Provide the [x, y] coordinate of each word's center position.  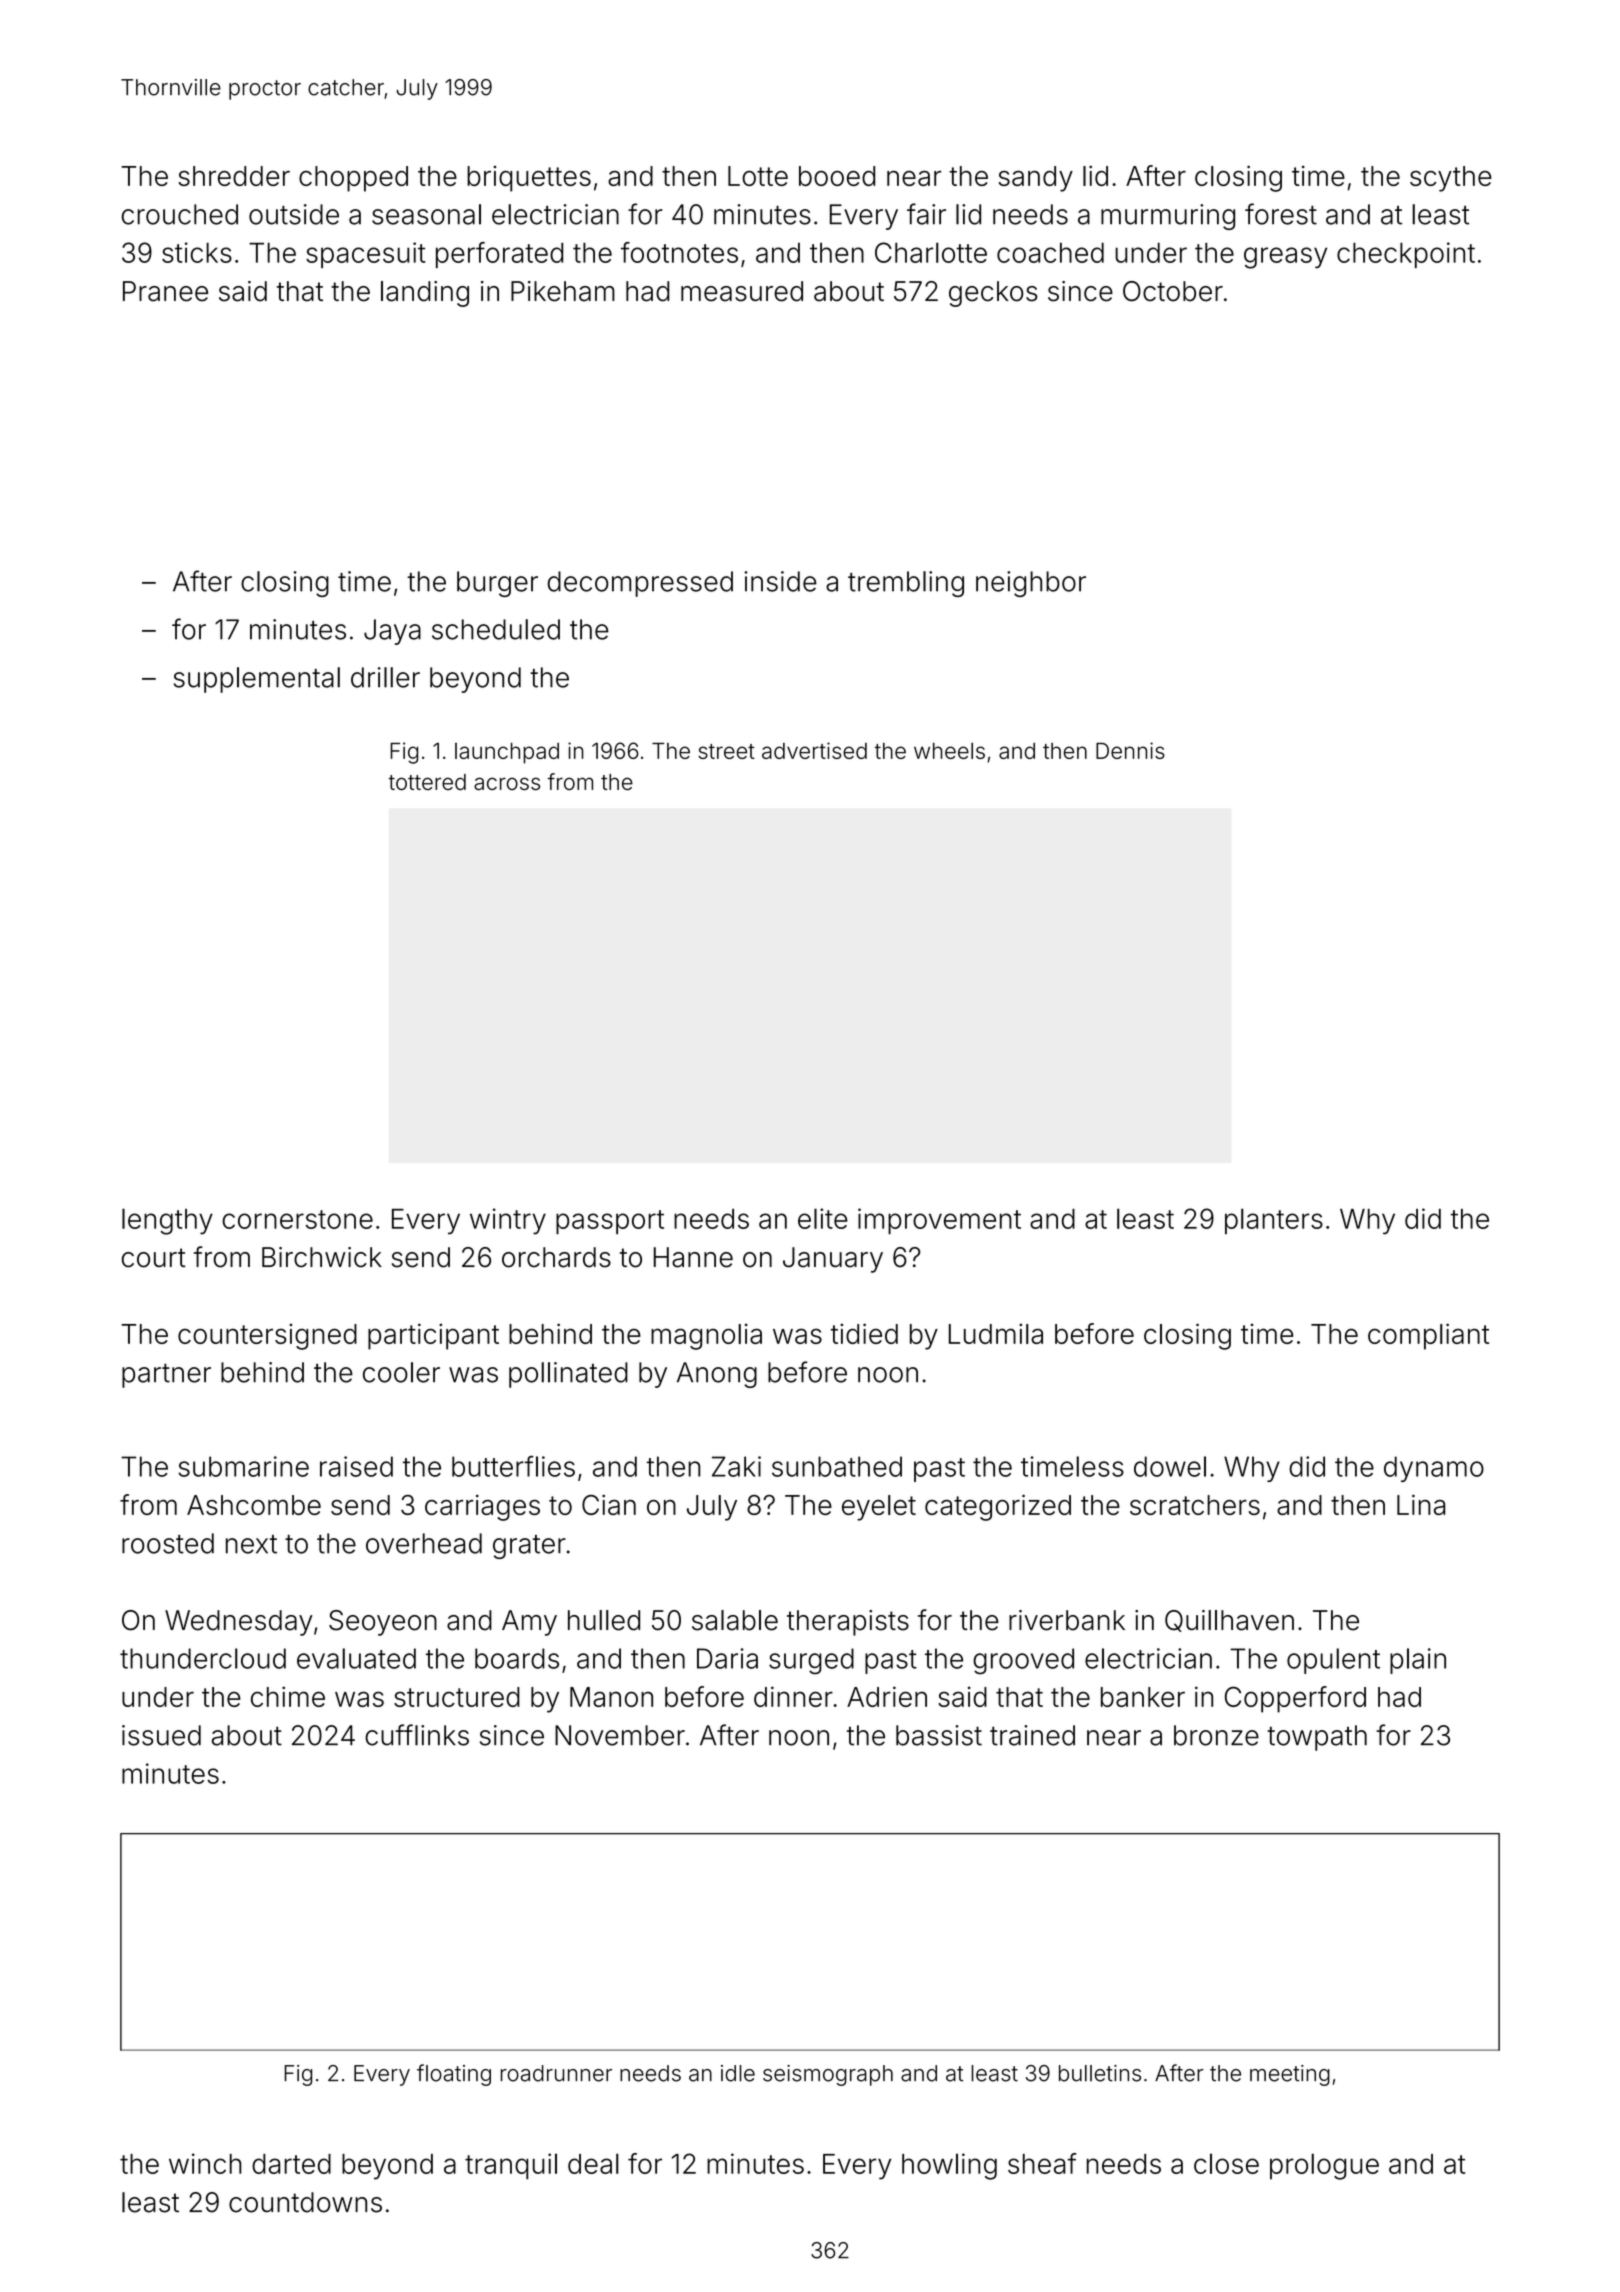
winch [205, 2163]
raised [356, 1466]
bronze [1216, 1735]
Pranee [165, 291]
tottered [427, 782]
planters [1274, 1221]
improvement [939, 1221]
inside [780, 581]
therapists [848, 1623]
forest [1281, 214]
